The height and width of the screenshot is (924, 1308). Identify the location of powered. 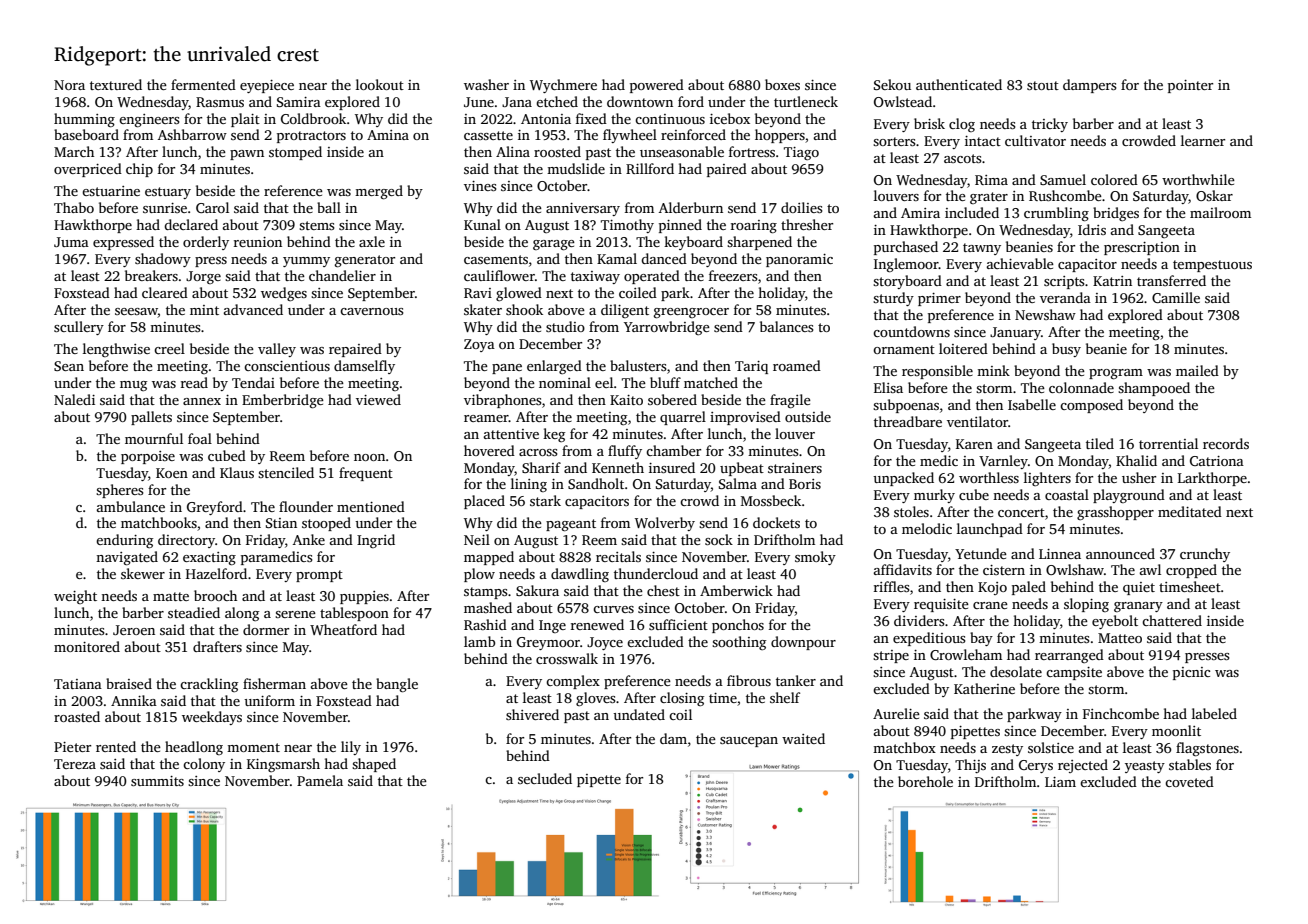
(657, 86).
